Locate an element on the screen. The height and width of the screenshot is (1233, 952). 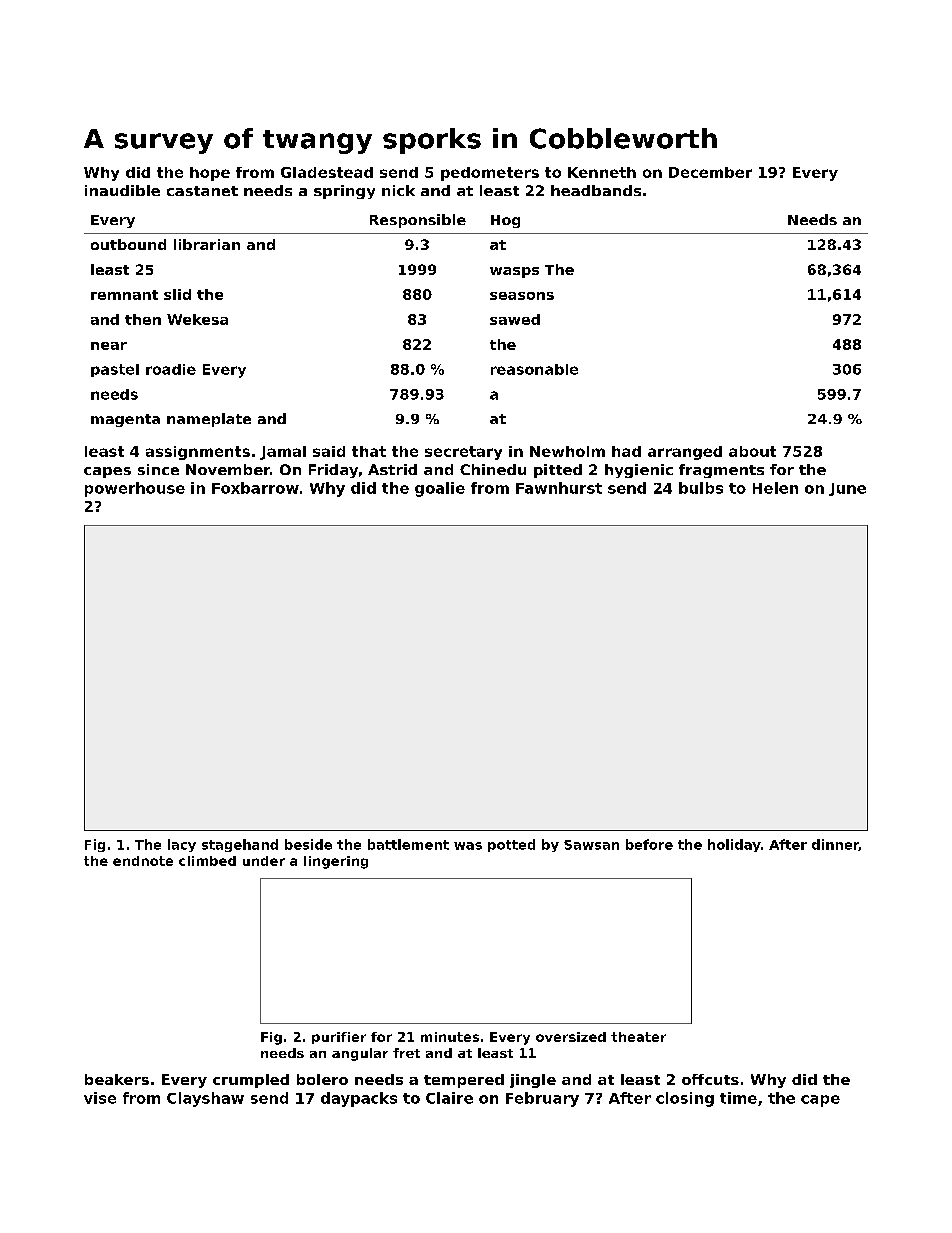
purifier is located at coordinates (339, 1038).
